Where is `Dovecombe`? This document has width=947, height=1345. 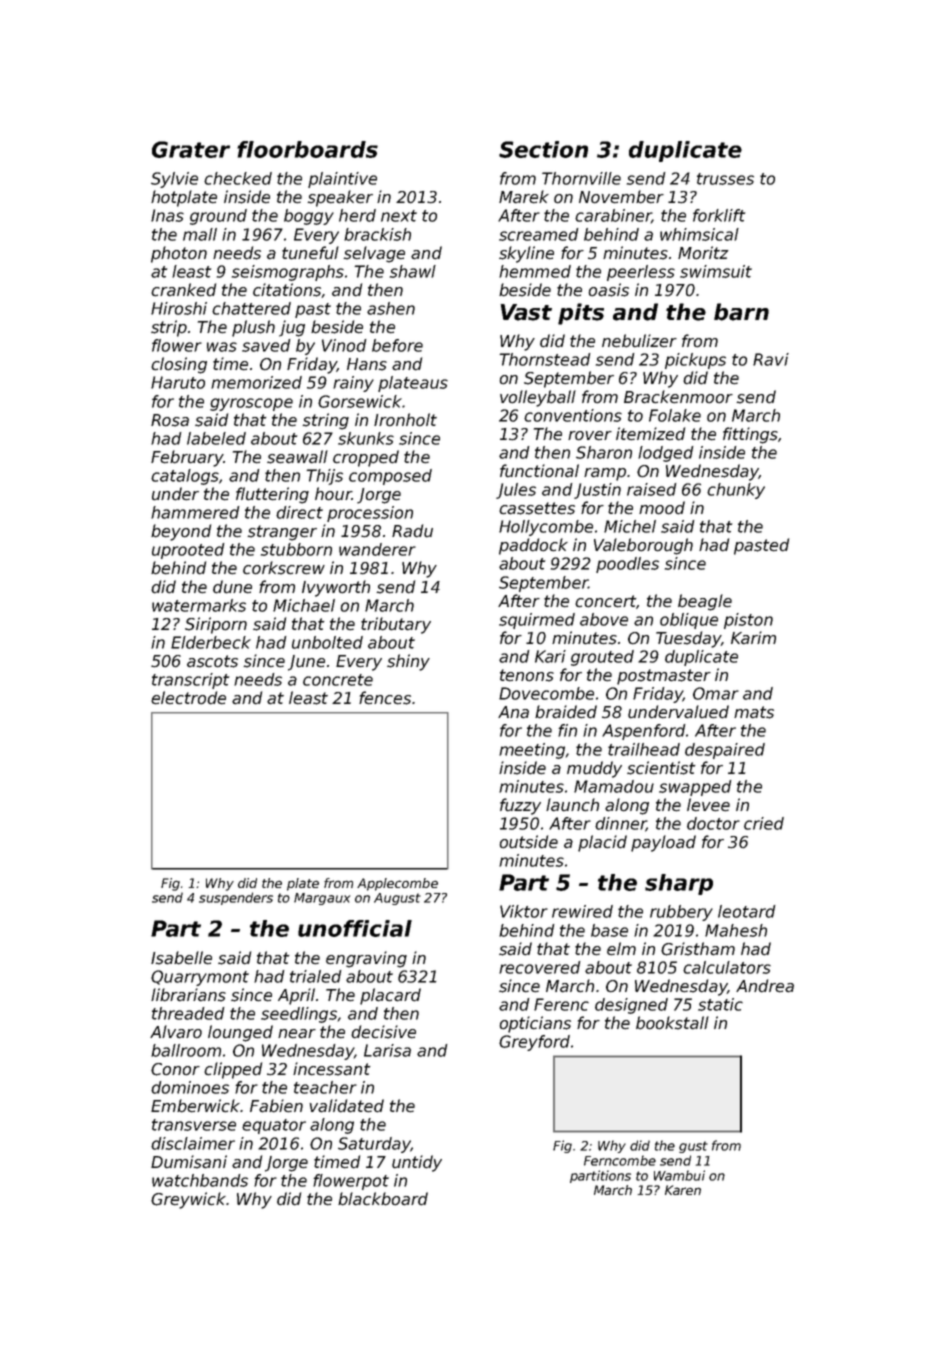 Dovecombe is located at coordinates (546, 693).
